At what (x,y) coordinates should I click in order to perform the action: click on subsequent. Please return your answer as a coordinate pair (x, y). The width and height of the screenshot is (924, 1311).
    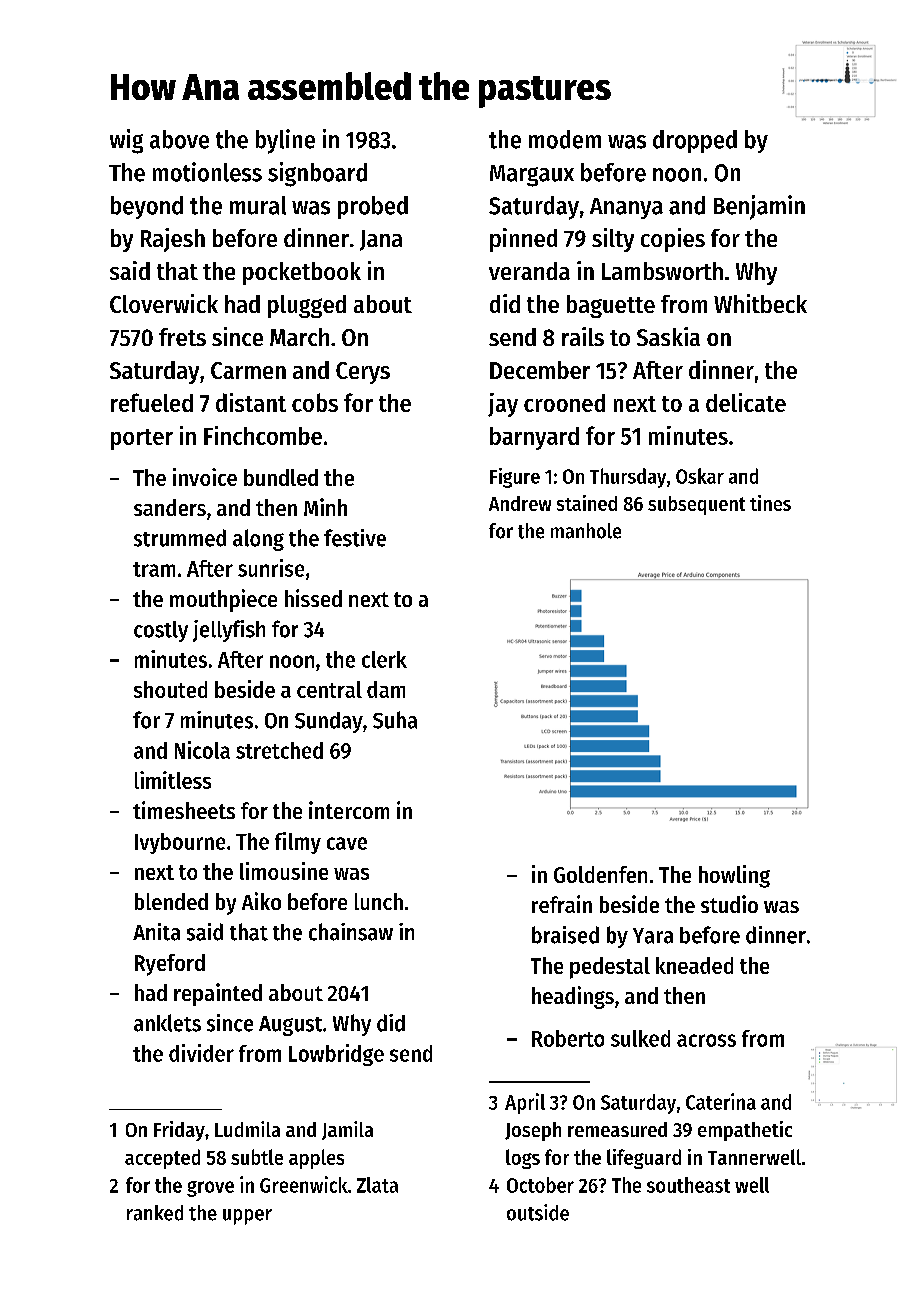
    Looking at the image, I should click on (696, 505).
